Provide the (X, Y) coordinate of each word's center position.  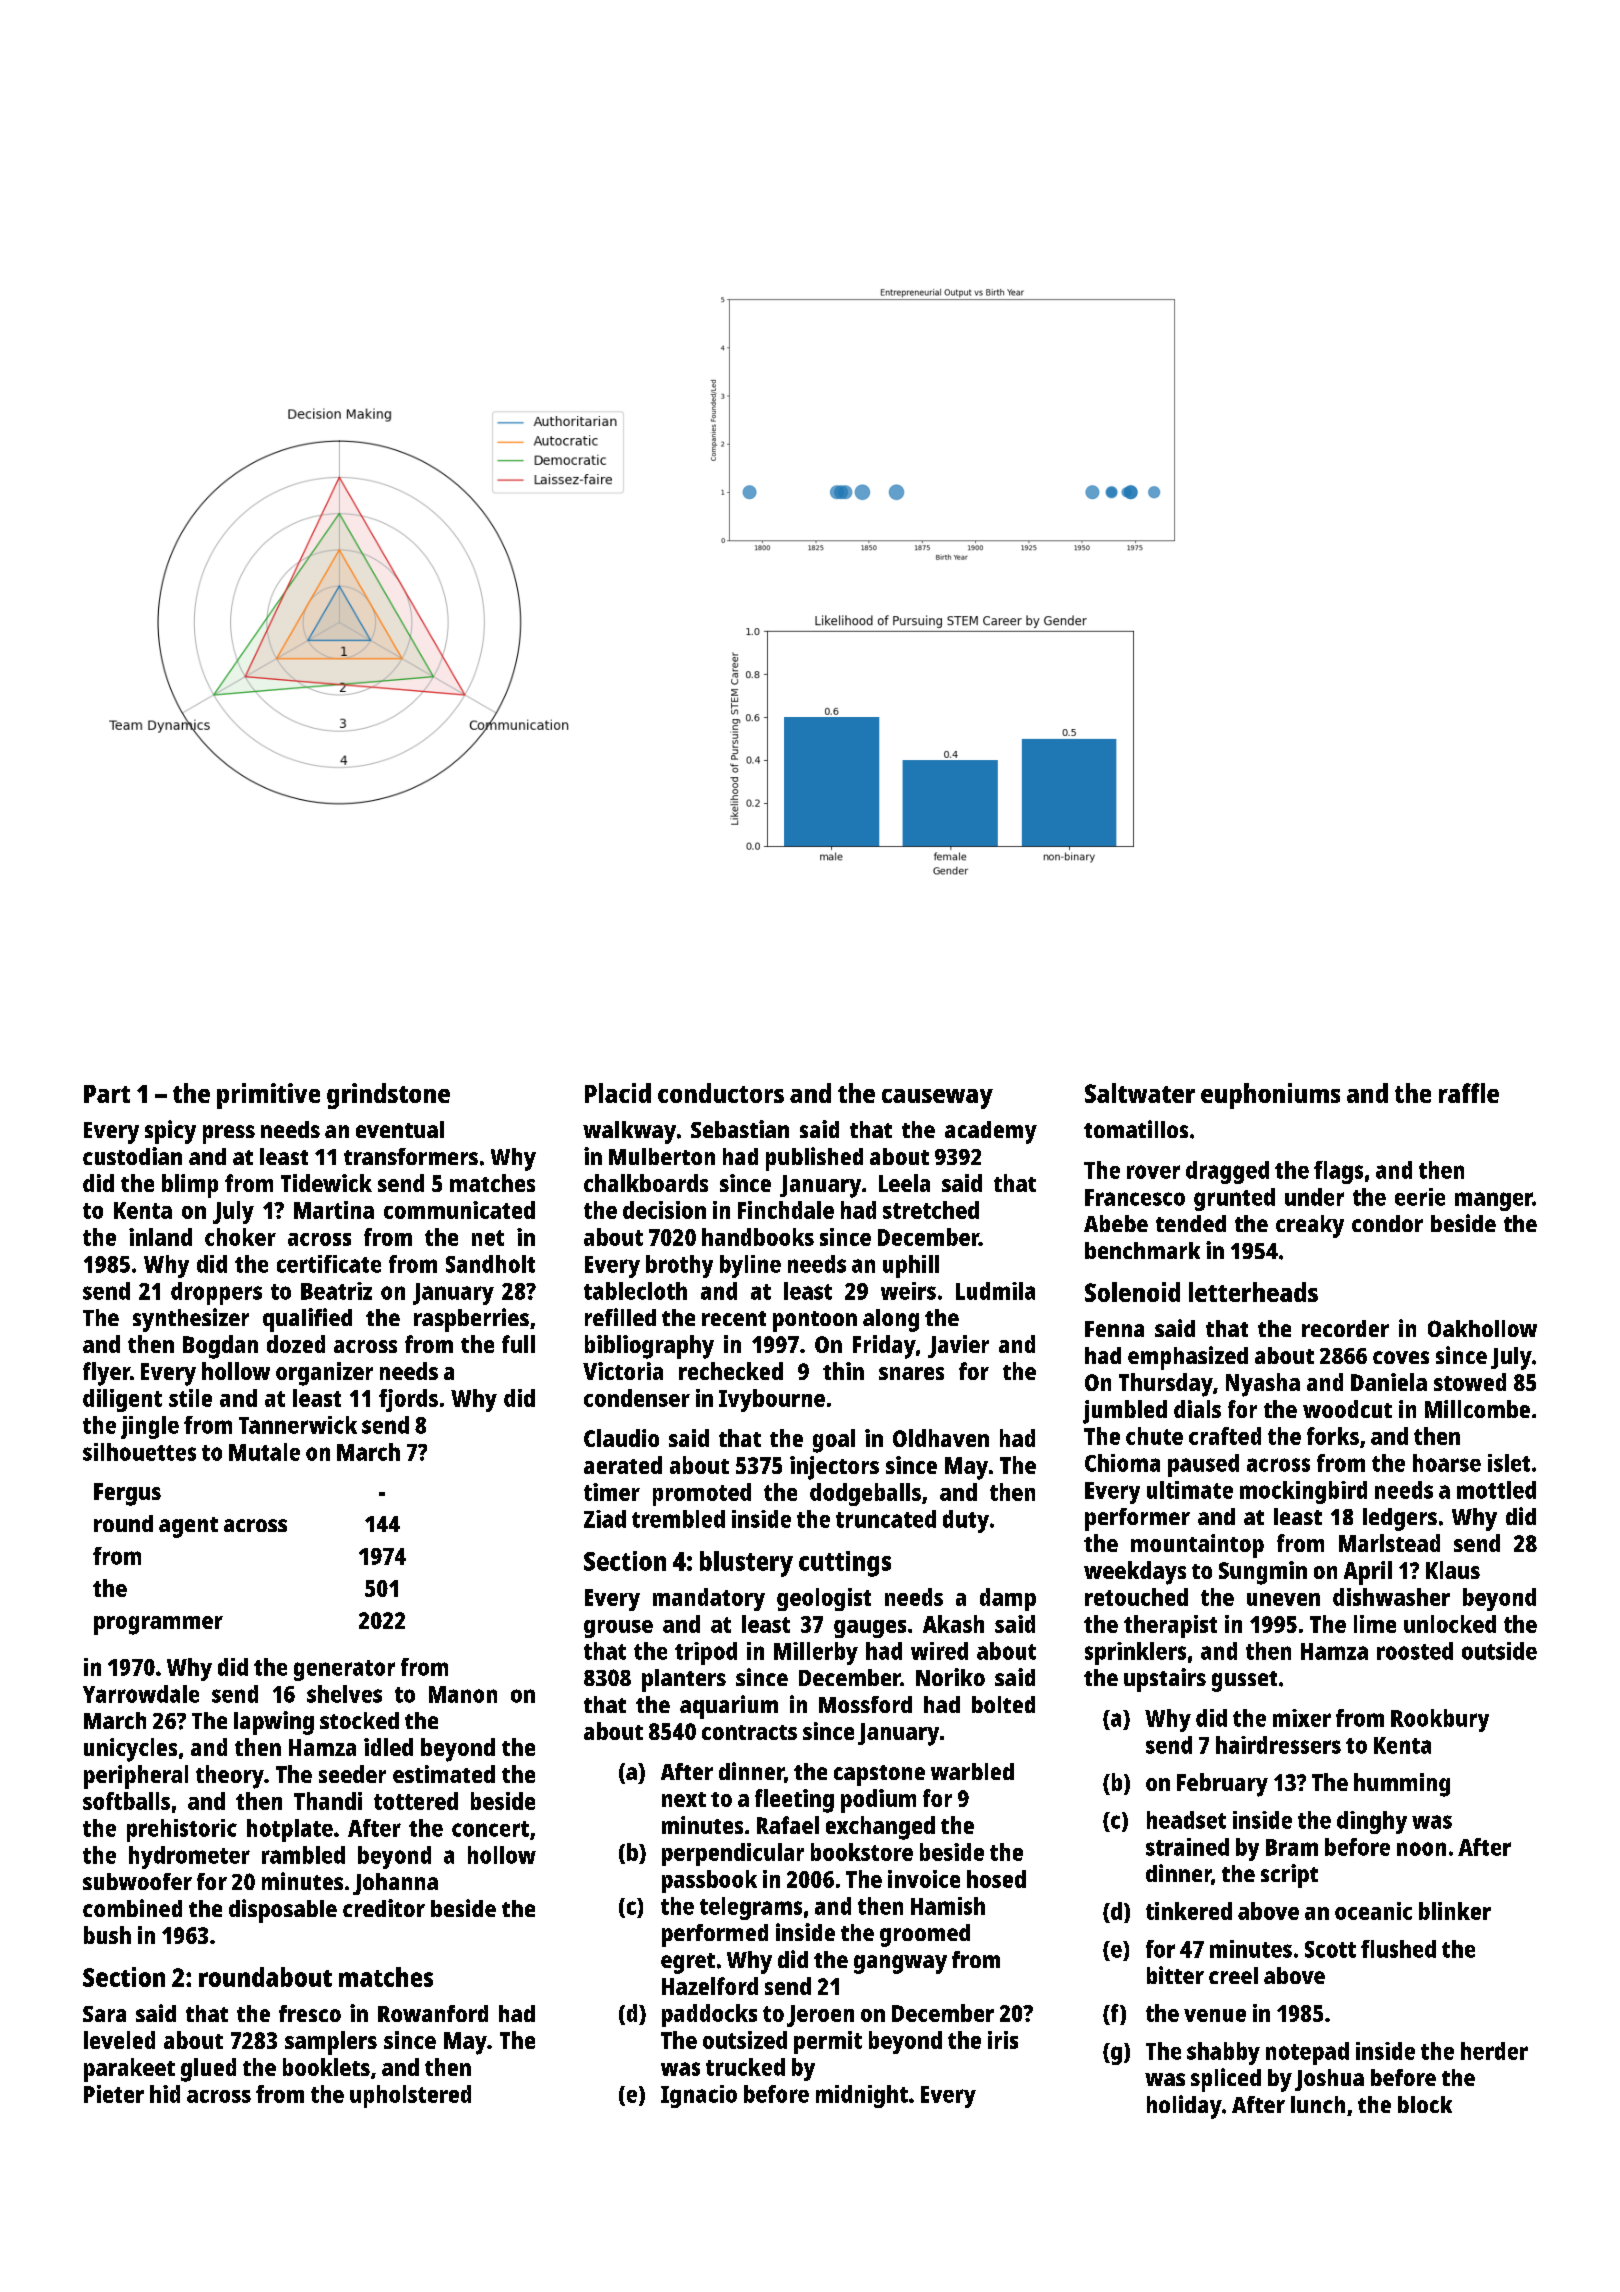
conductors (721, 1093)
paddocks (709, 2015)
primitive (268, 1096)
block (1425, 2104)
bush (107, 1935)
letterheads (1253, 1292)
